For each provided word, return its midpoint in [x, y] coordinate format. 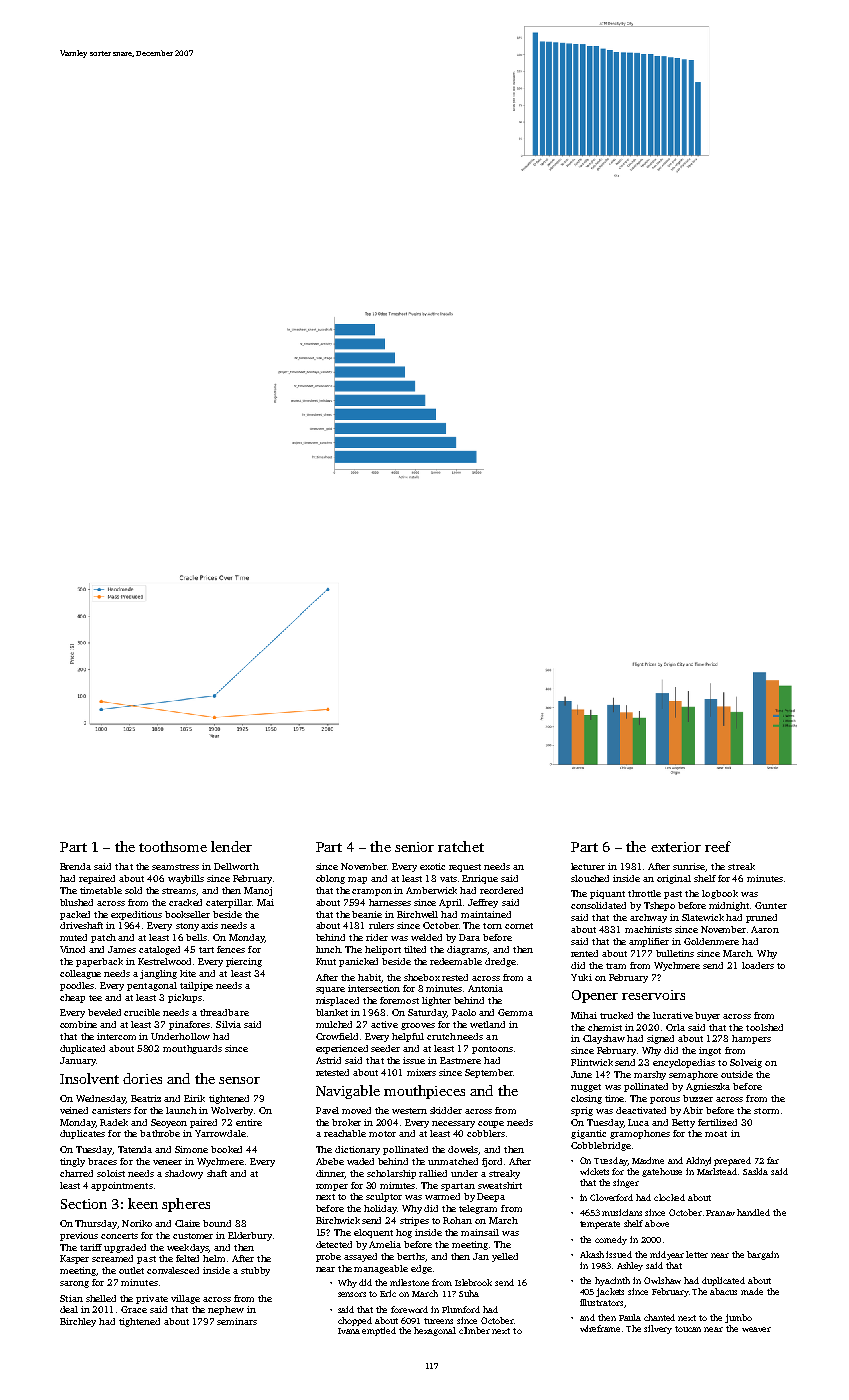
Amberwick [431, 890]
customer [193, 1236]
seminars [237, 1321]
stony [187, 927]
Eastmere [460, 1060]
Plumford [461, 1309]
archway [648, 918]
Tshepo [659, 906]
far [773, 1160]
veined [74, 1110]
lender [231, 846]
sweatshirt [500, 1185]
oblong [330, 879]
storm [766, 1111]
